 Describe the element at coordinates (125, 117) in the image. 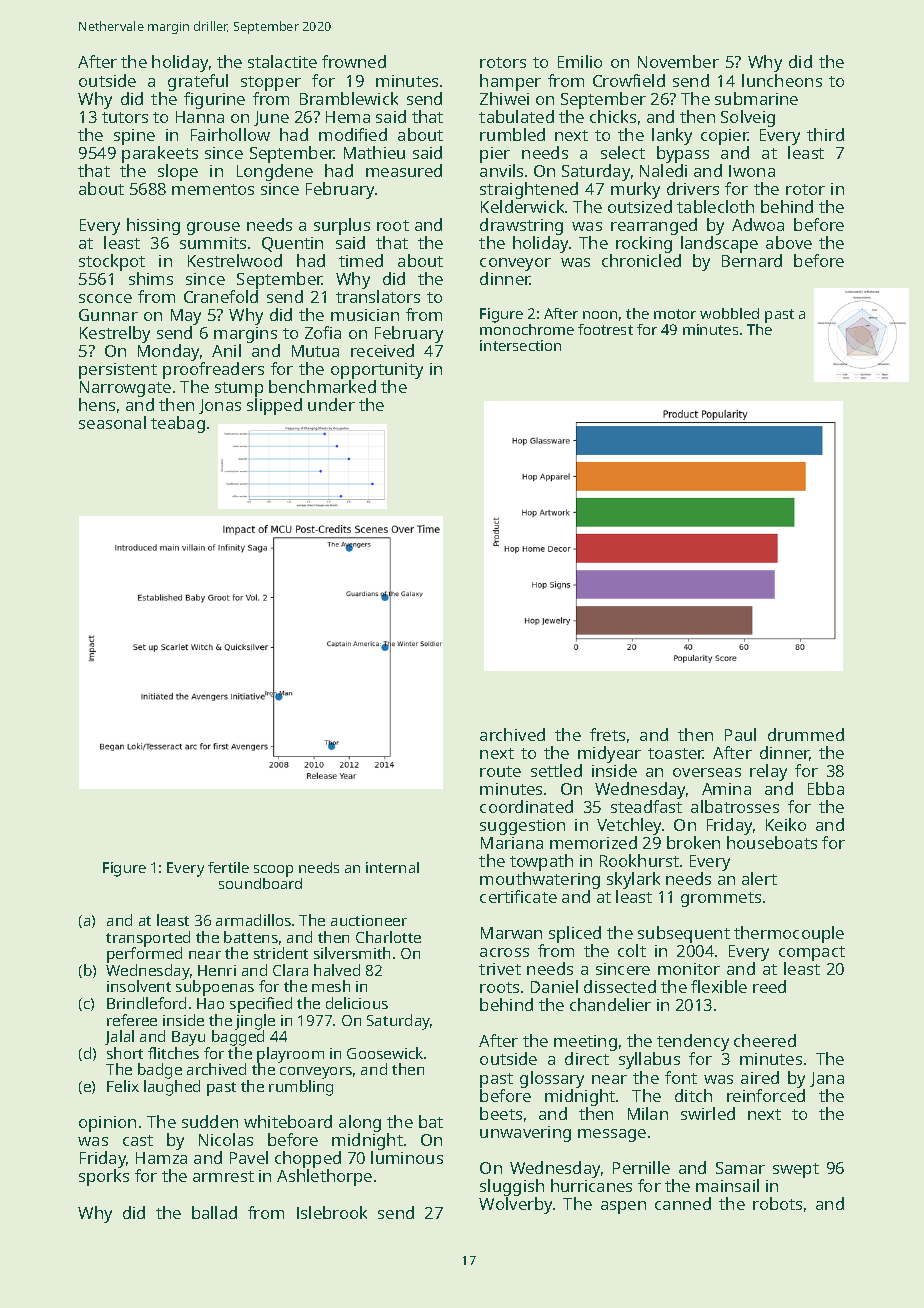

I see `tutors` at that location.
